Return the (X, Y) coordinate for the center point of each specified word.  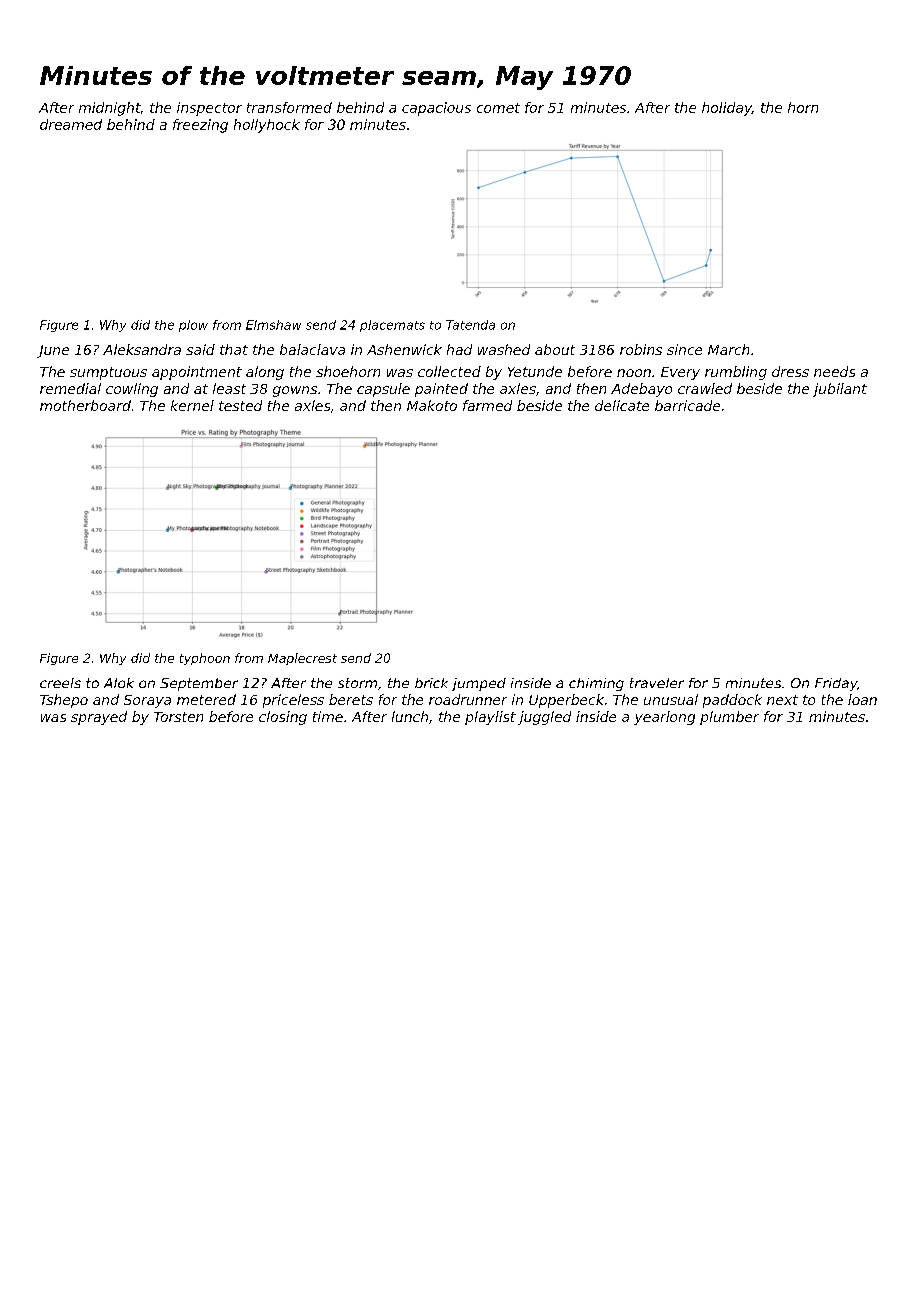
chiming (596, 684)
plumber (729, 718)
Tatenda (470, 325)
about (555, 349)
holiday (727, 109)
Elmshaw (273, 325)
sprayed (99, 718)
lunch (410, 716)
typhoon (205, 659)
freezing (200, 126)
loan (862, 699)
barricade (687, 405)
